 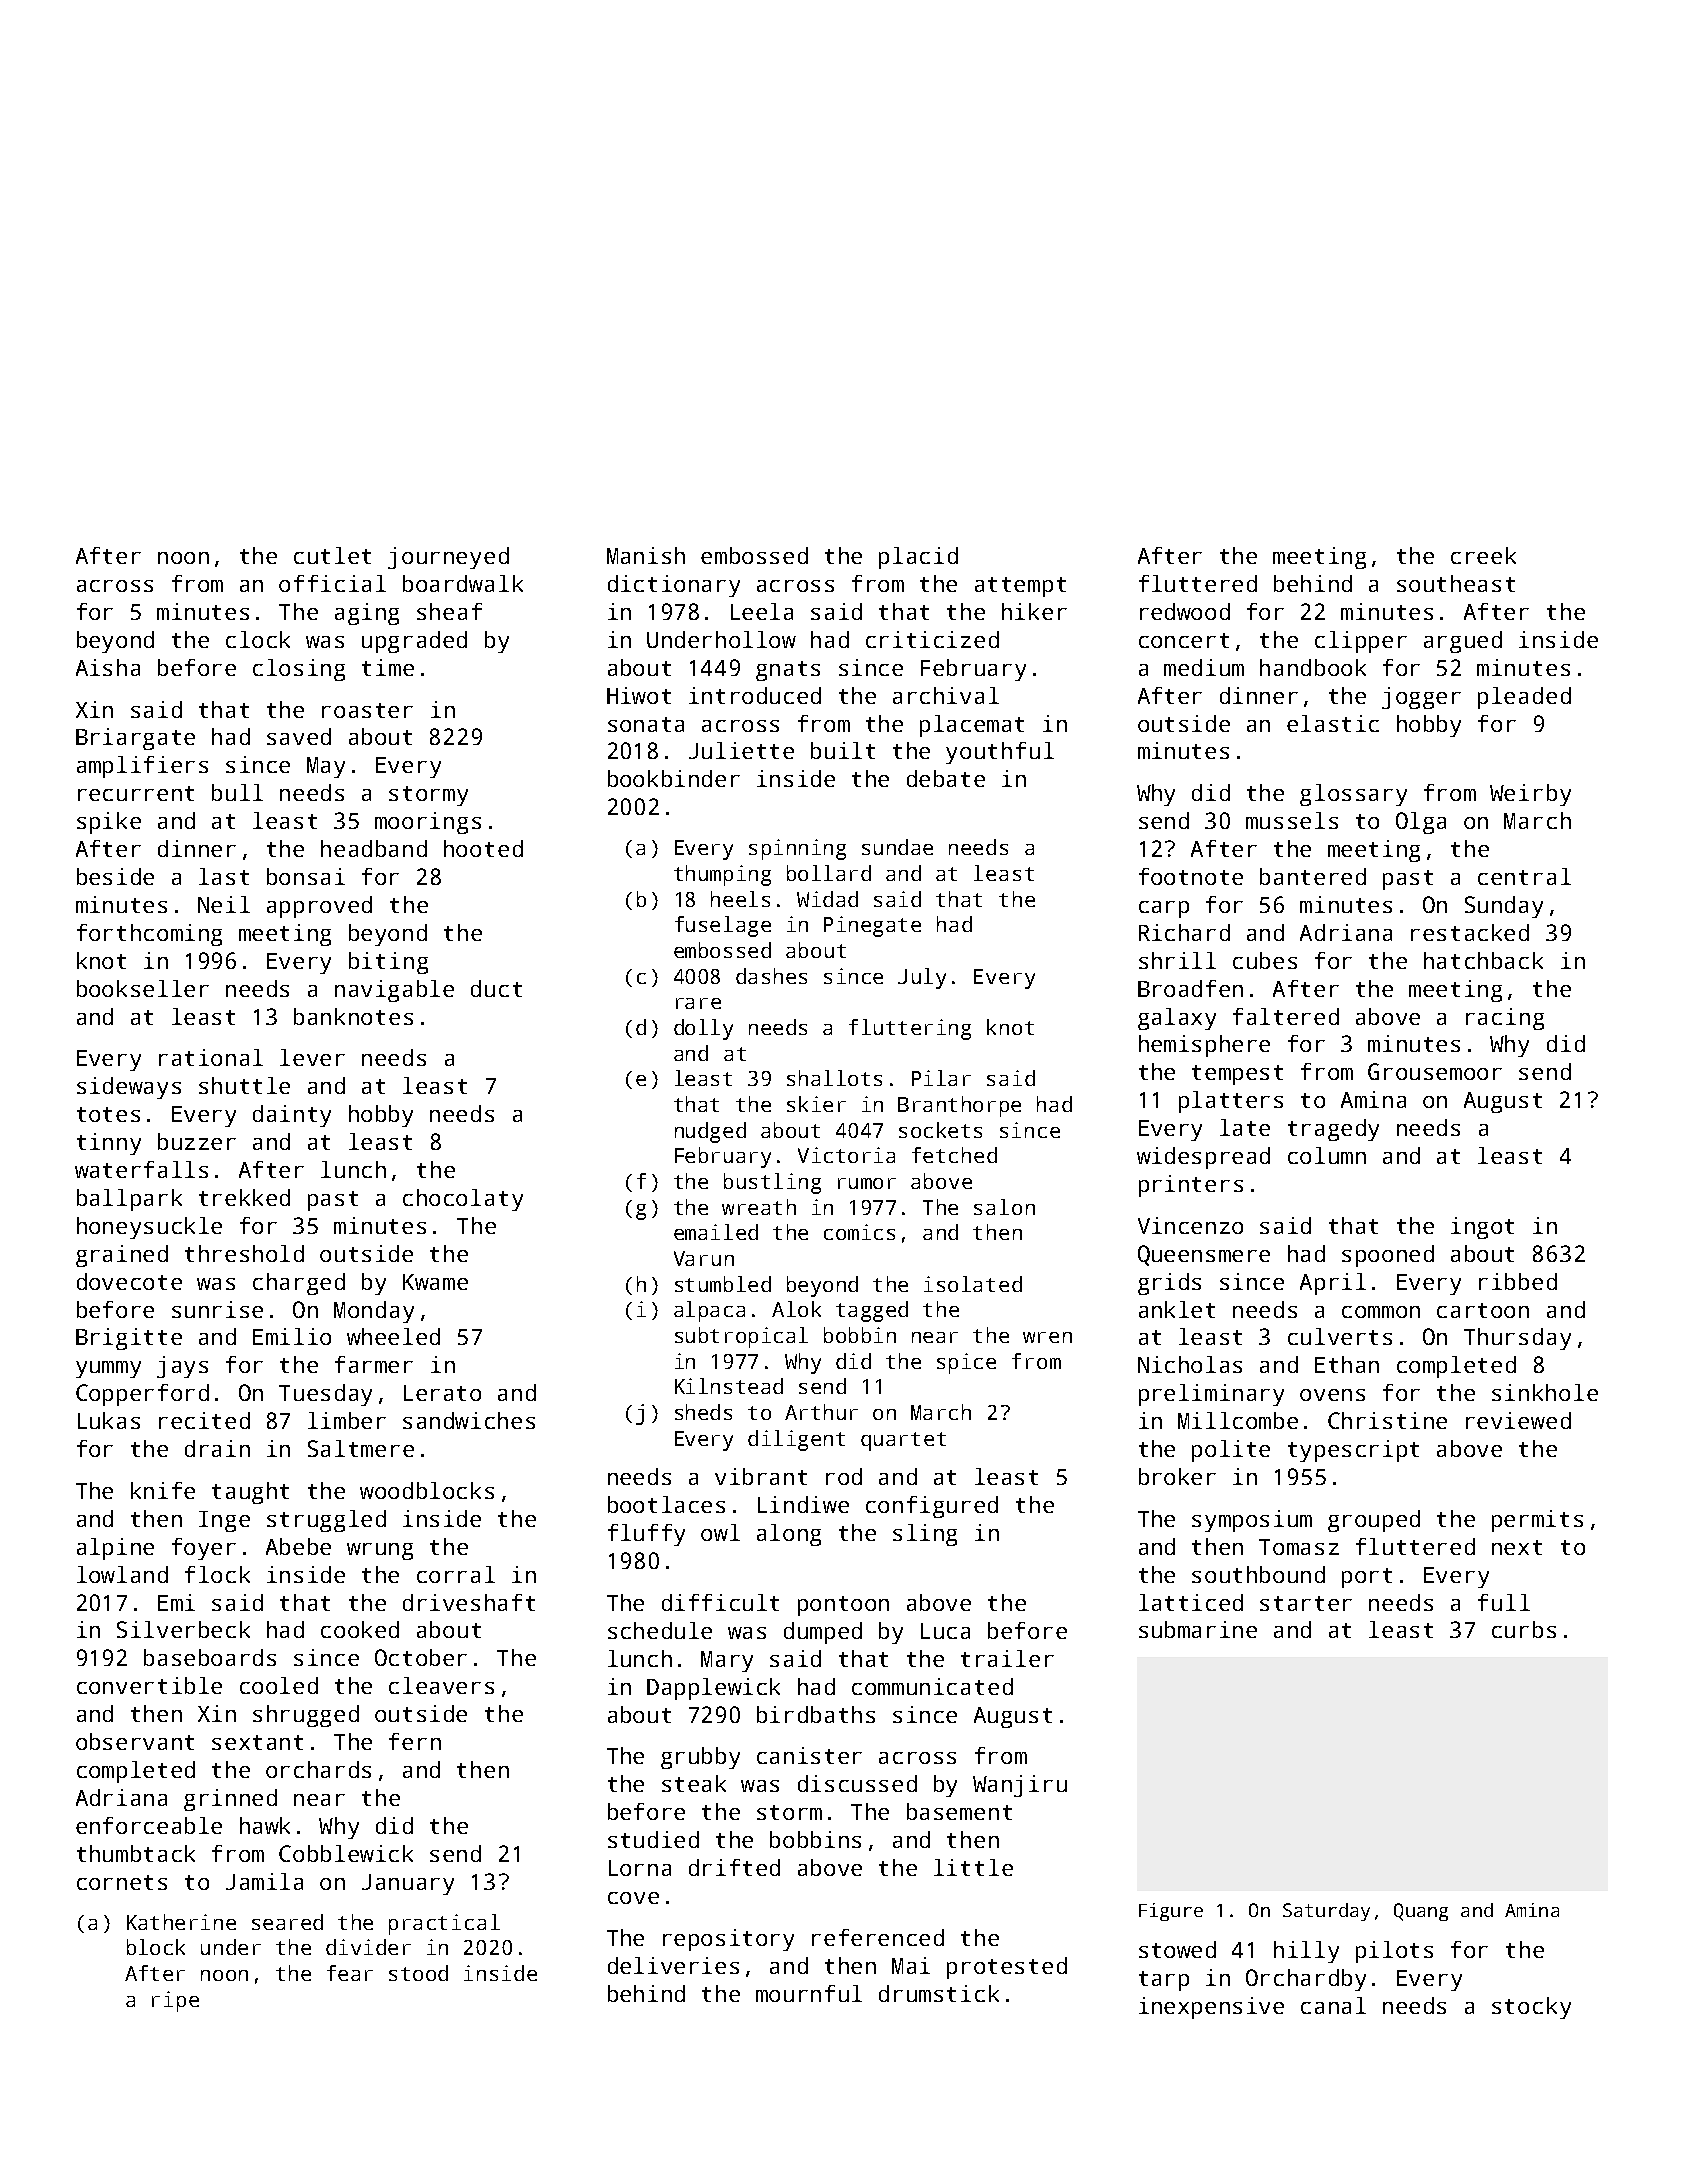 I want to click on lever, so click(x=312, y=1057).
